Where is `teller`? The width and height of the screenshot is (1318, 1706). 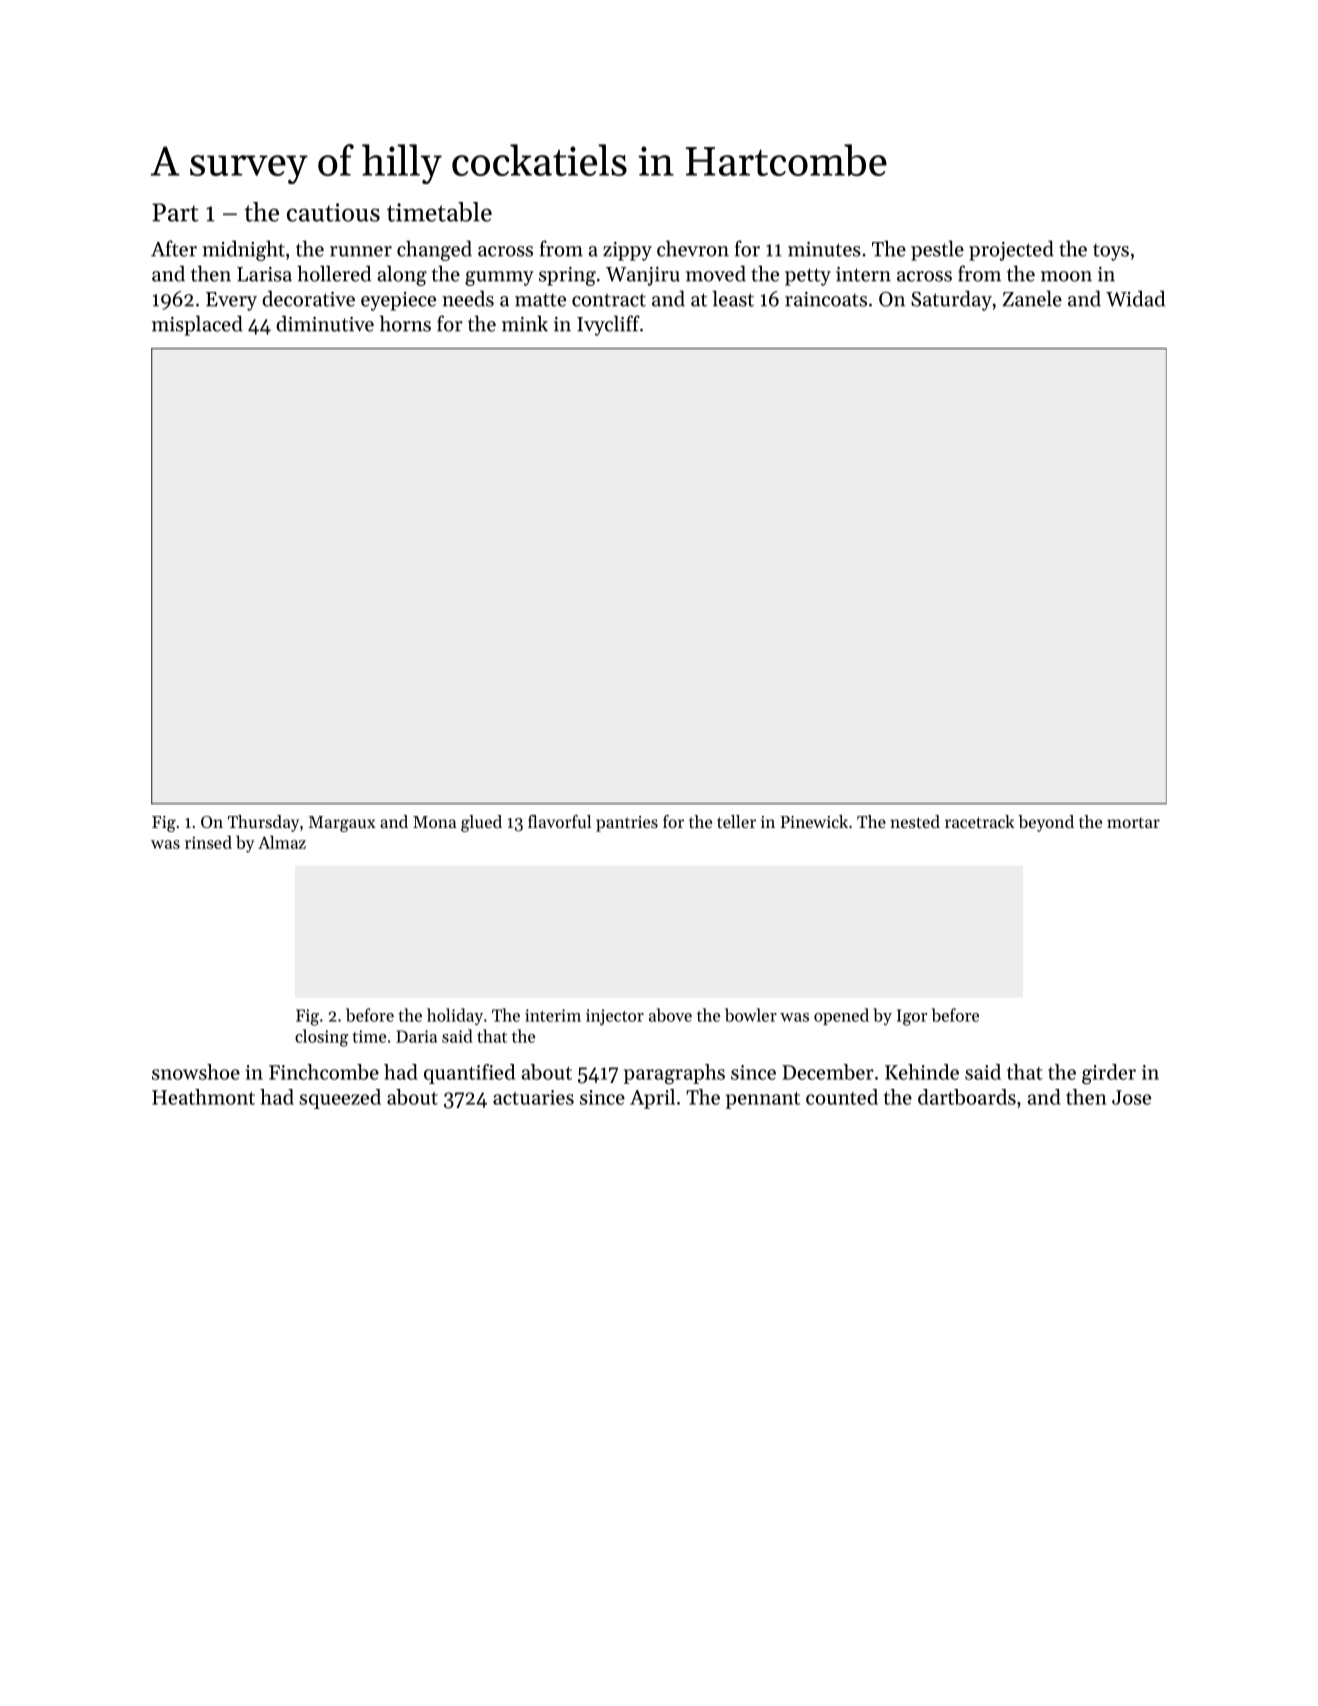 teller is located at coordinates (736, 821).
